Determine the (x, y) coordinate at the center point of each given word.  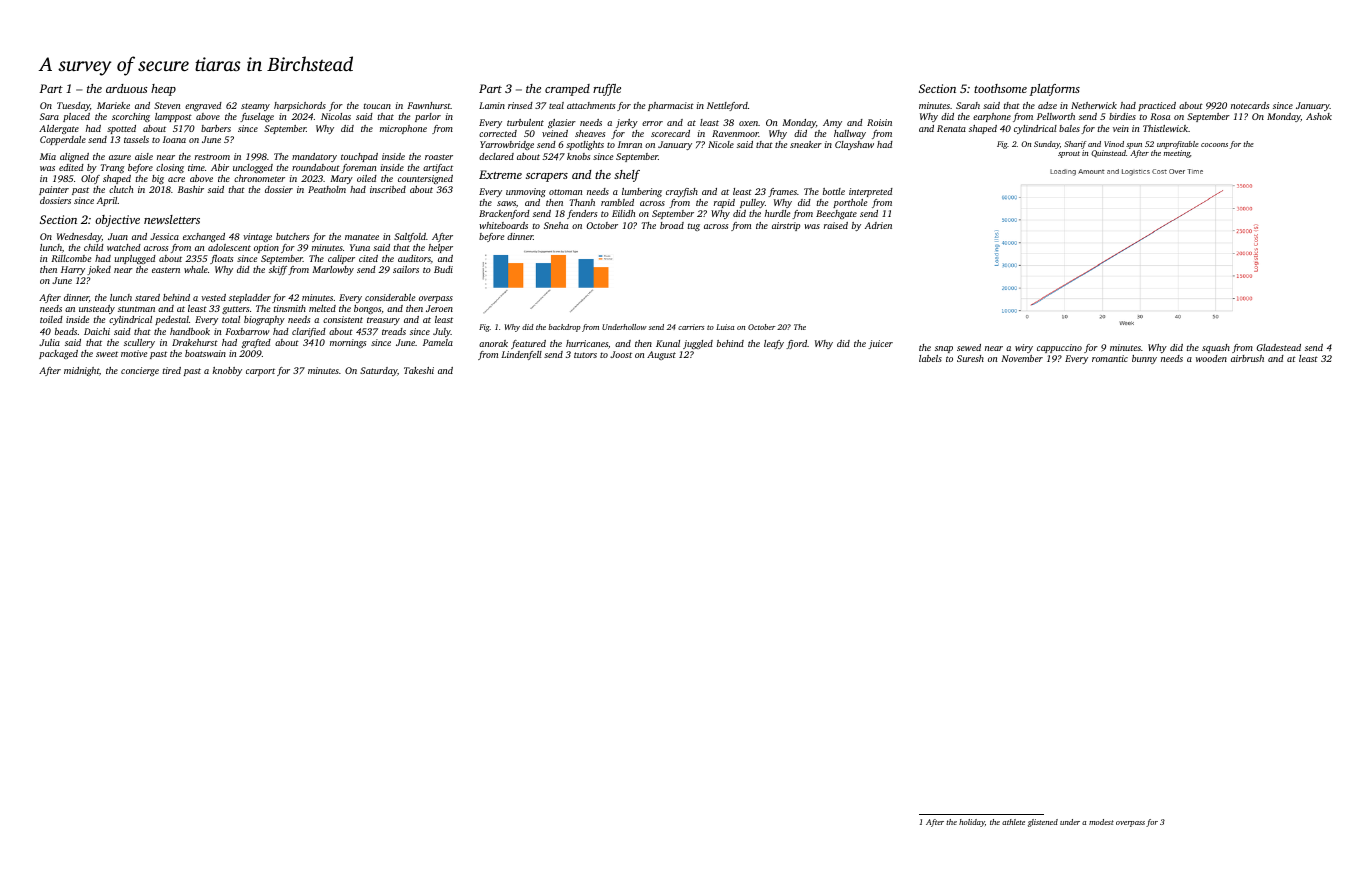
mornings (348, 343)
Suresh (970, 358)
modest (1101, 822)
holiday (972, 823)
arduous (126, 88)
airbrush (1247, 358)
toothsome (1000, 88)
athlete (1013, 822)
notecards (1250, 105)
